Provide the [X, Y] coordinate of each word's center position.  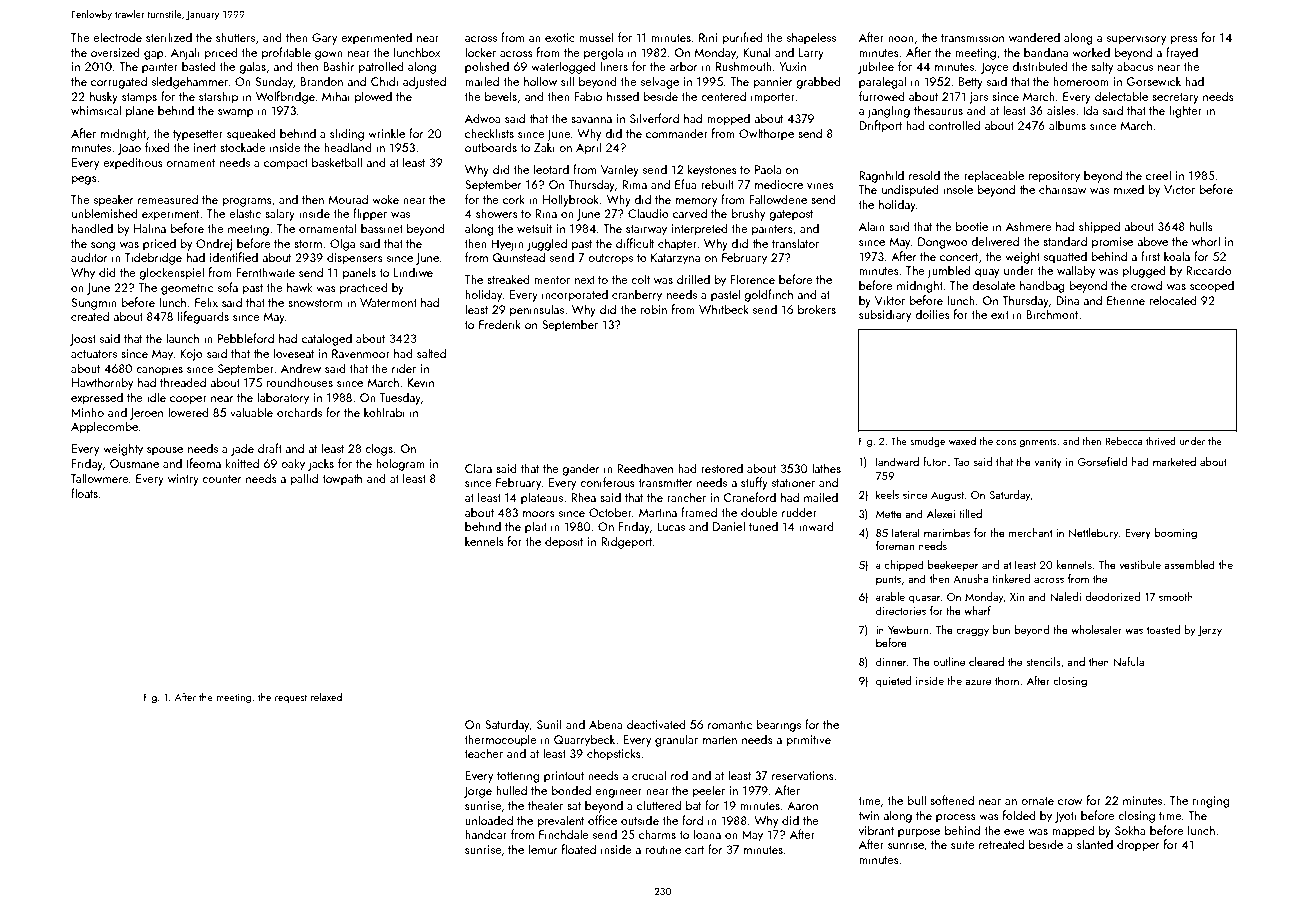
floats [84, 493]
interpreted [700, 229]
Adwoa [483, 118]
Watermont [388, 302]
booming [1176, 534]
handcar [486, 834]
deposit [564, 542]
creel [1158, 175]
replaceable [994, 176]
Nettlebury [1094, 534]
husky [104, 97]
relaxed [326, 697]
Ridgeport [626, 542]
